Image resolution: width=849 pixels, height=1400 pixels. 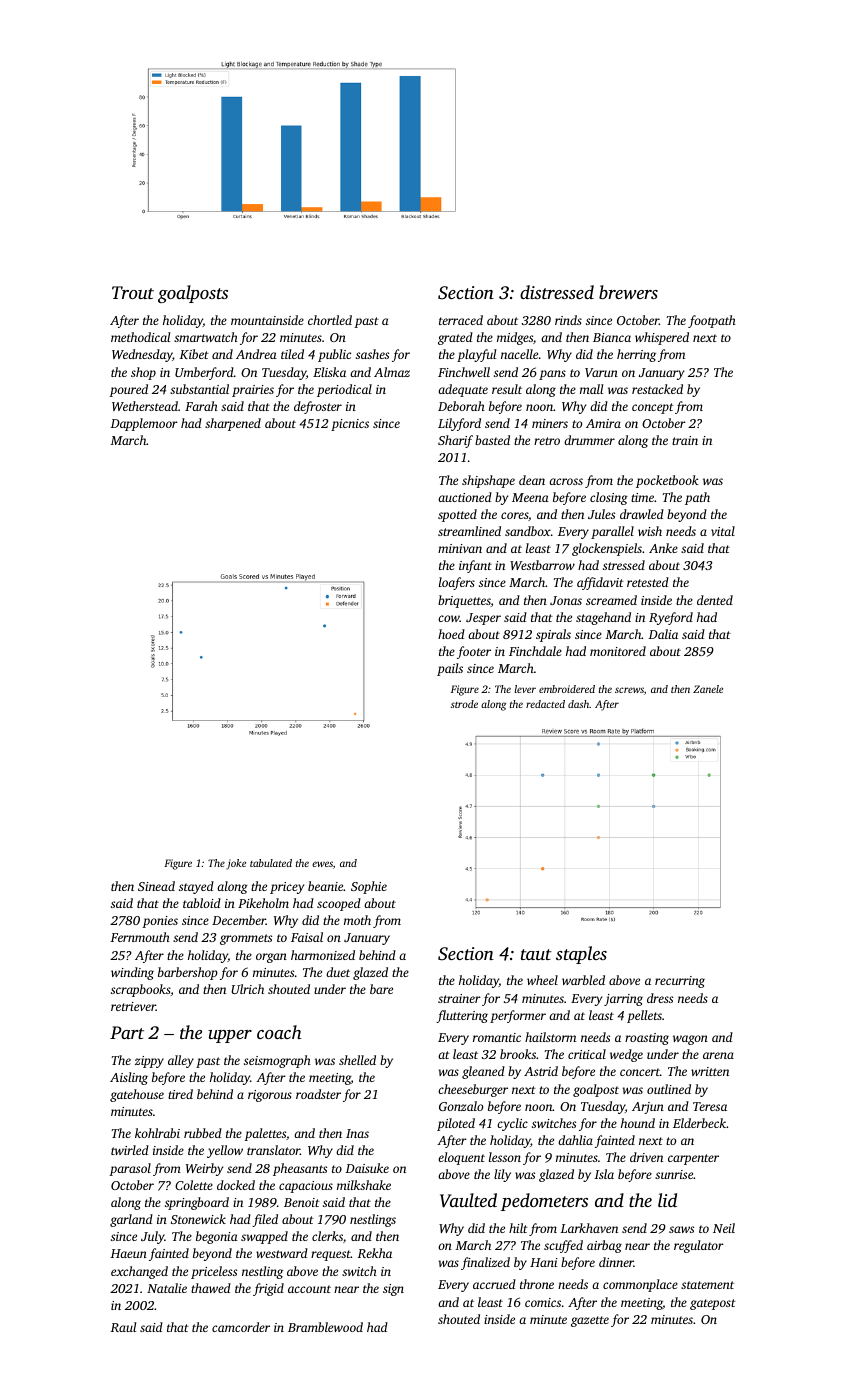 I want to click on jarring, so click(x=623, y=1000).
